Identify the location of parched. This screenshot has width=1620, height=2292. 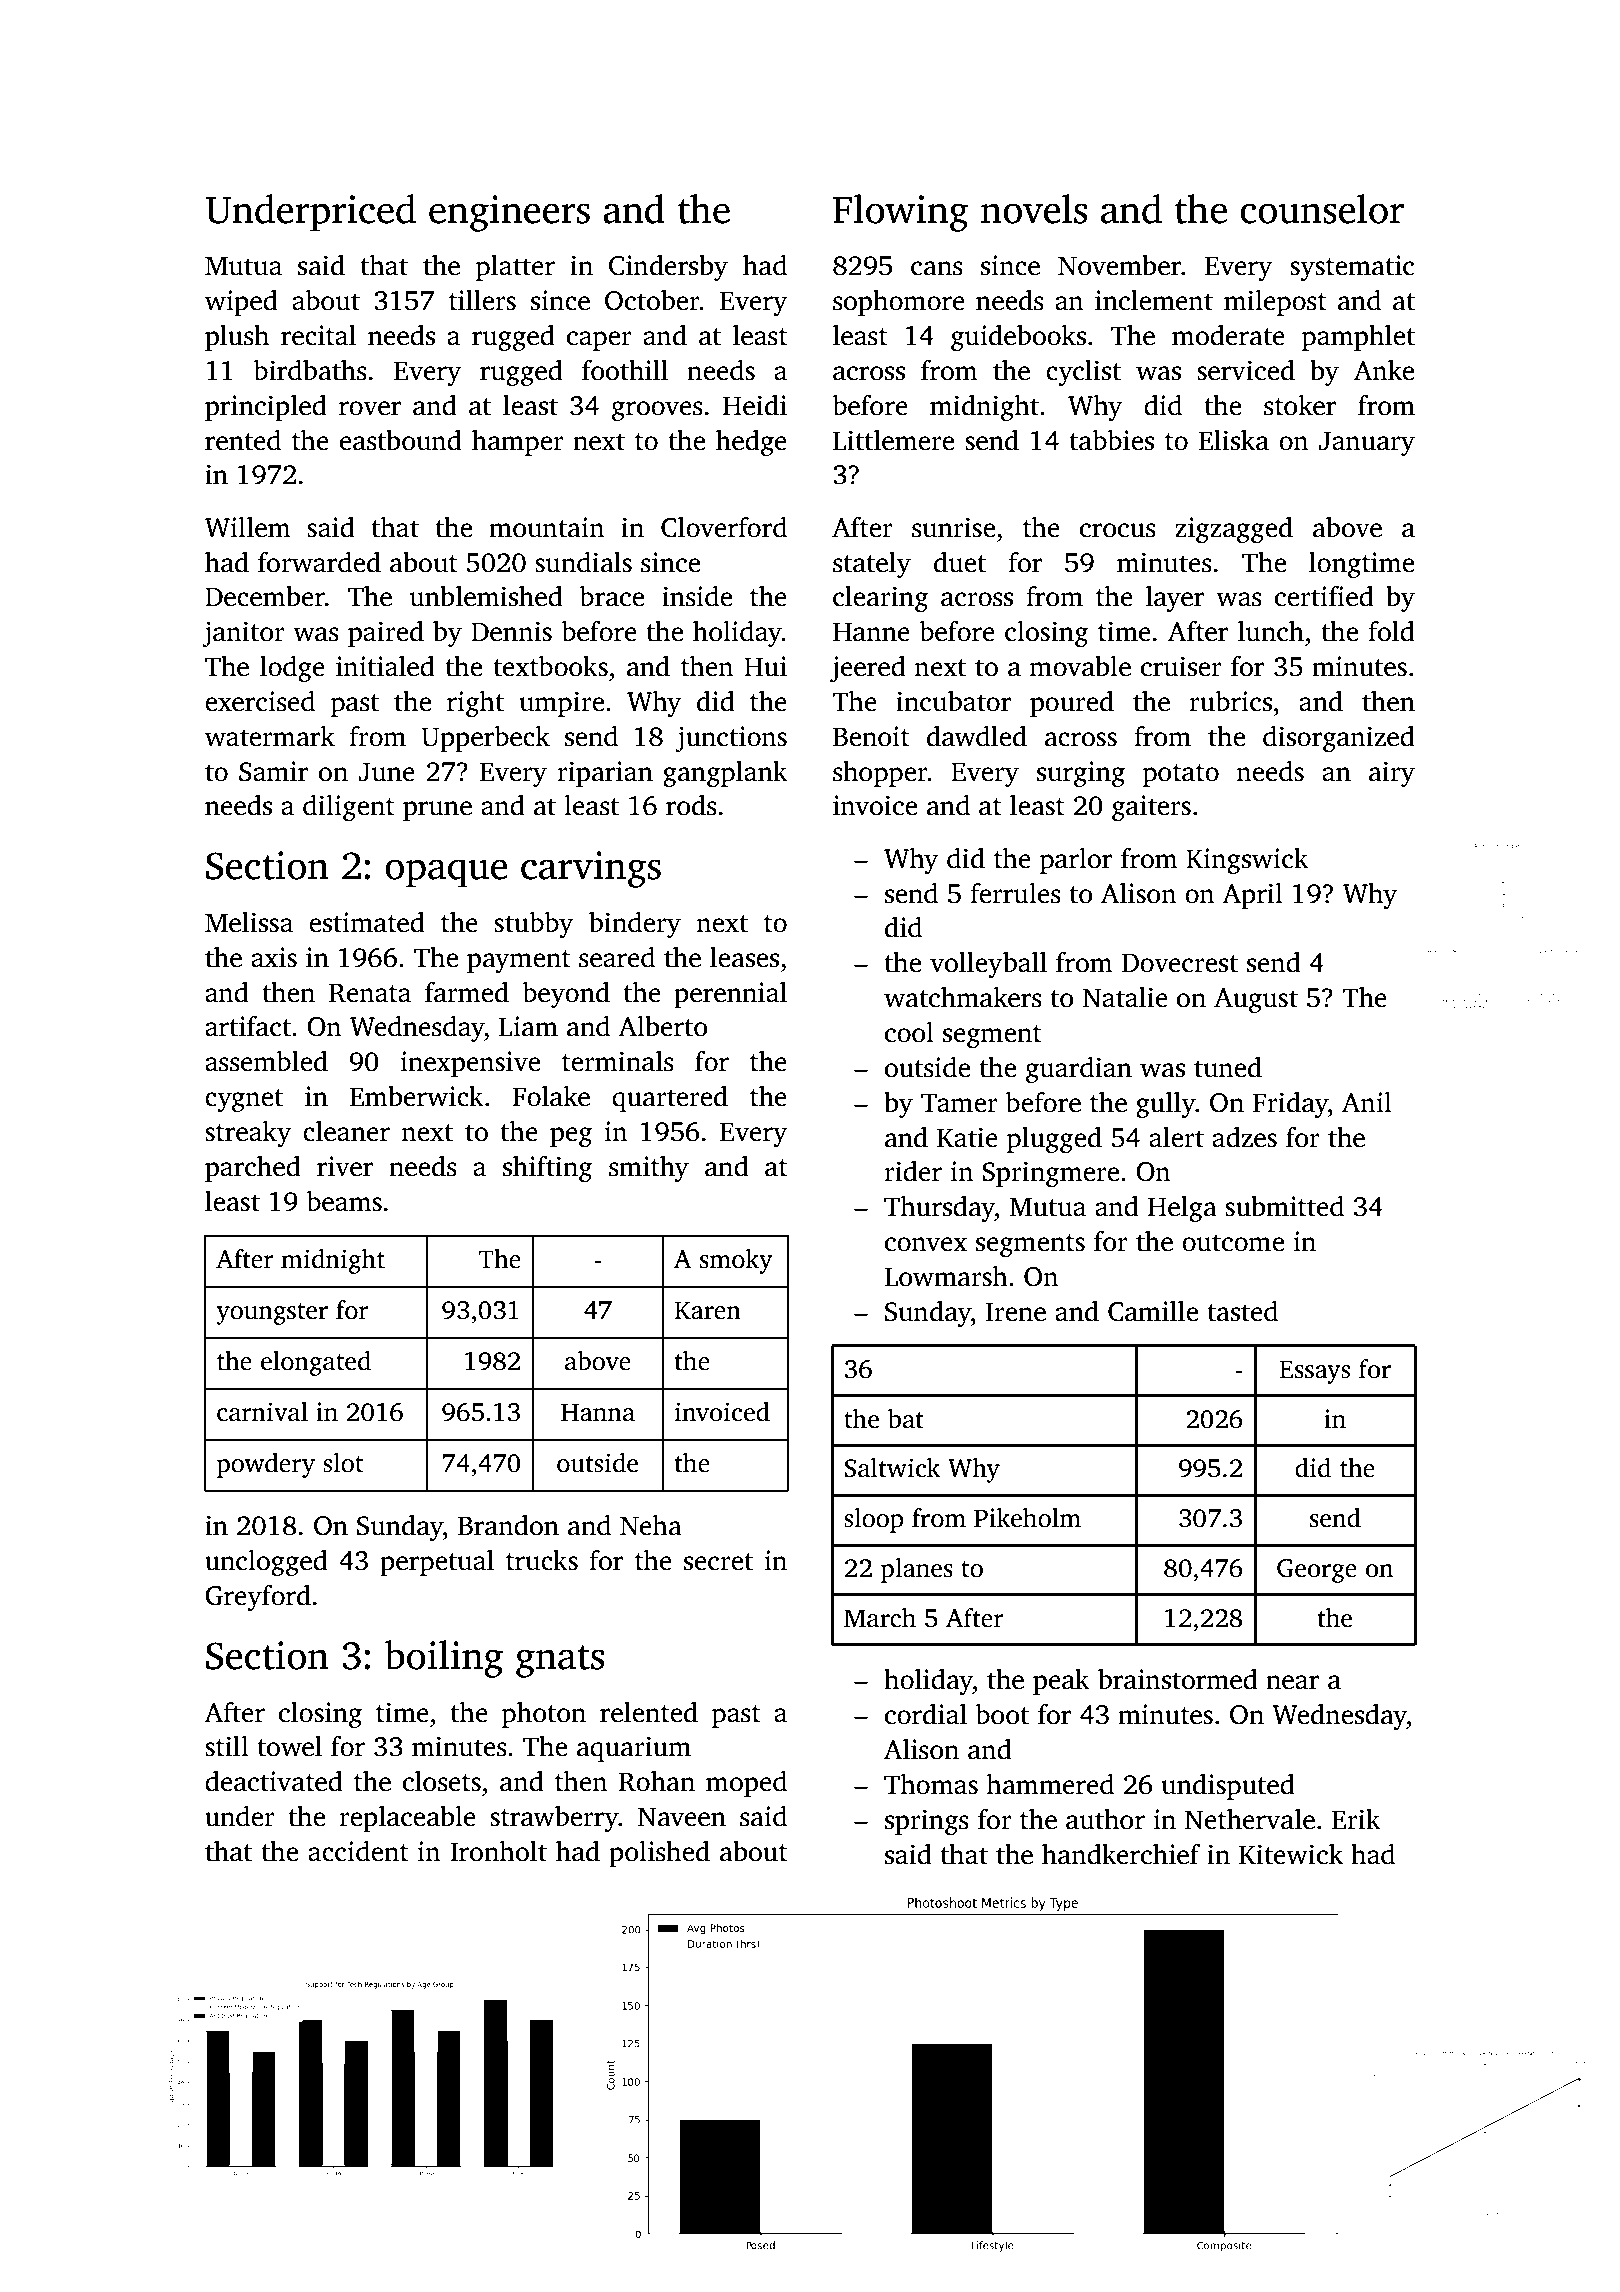
(253, 1169).
